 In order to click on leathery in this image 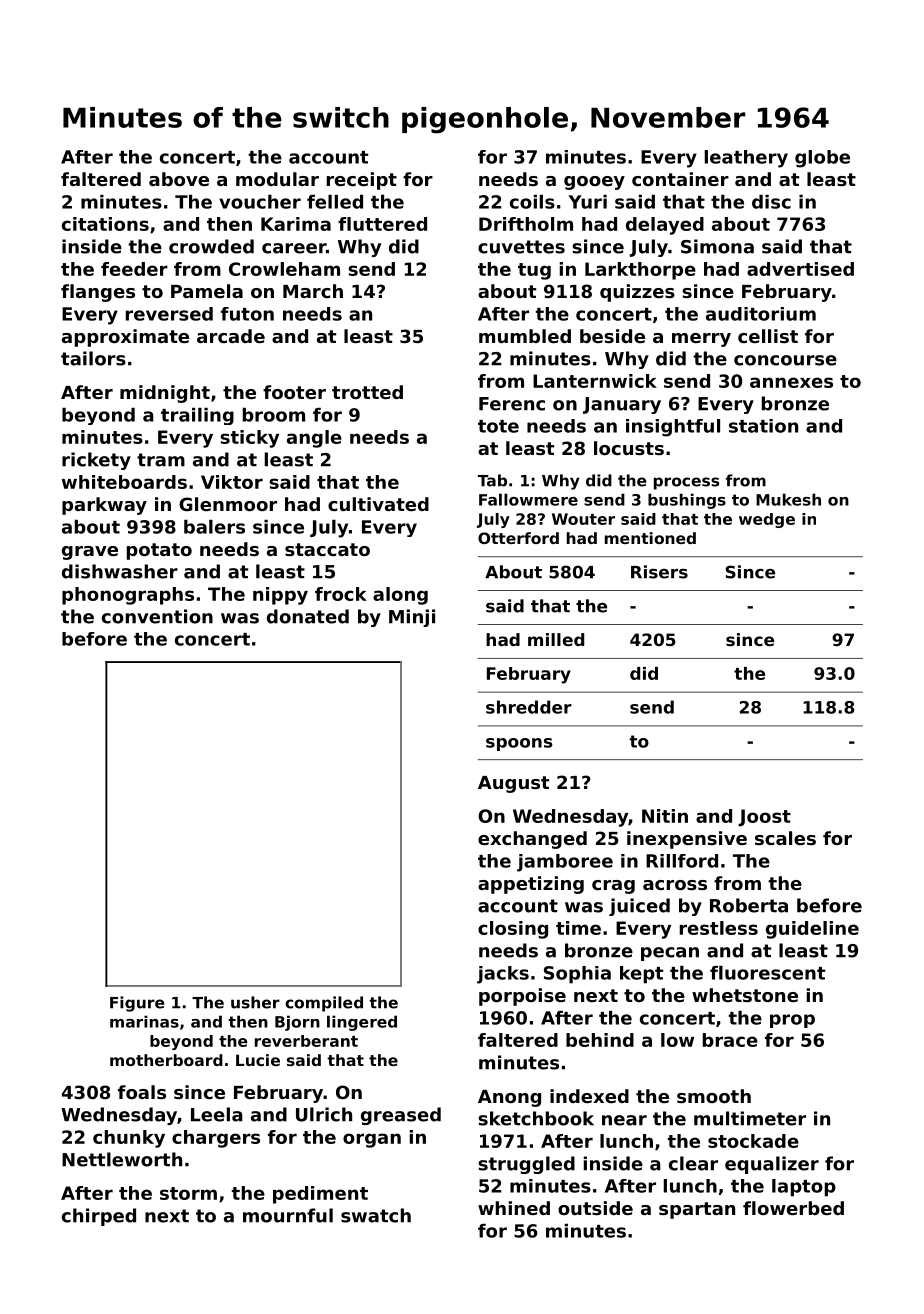, I will do `click(746, 159)`.
